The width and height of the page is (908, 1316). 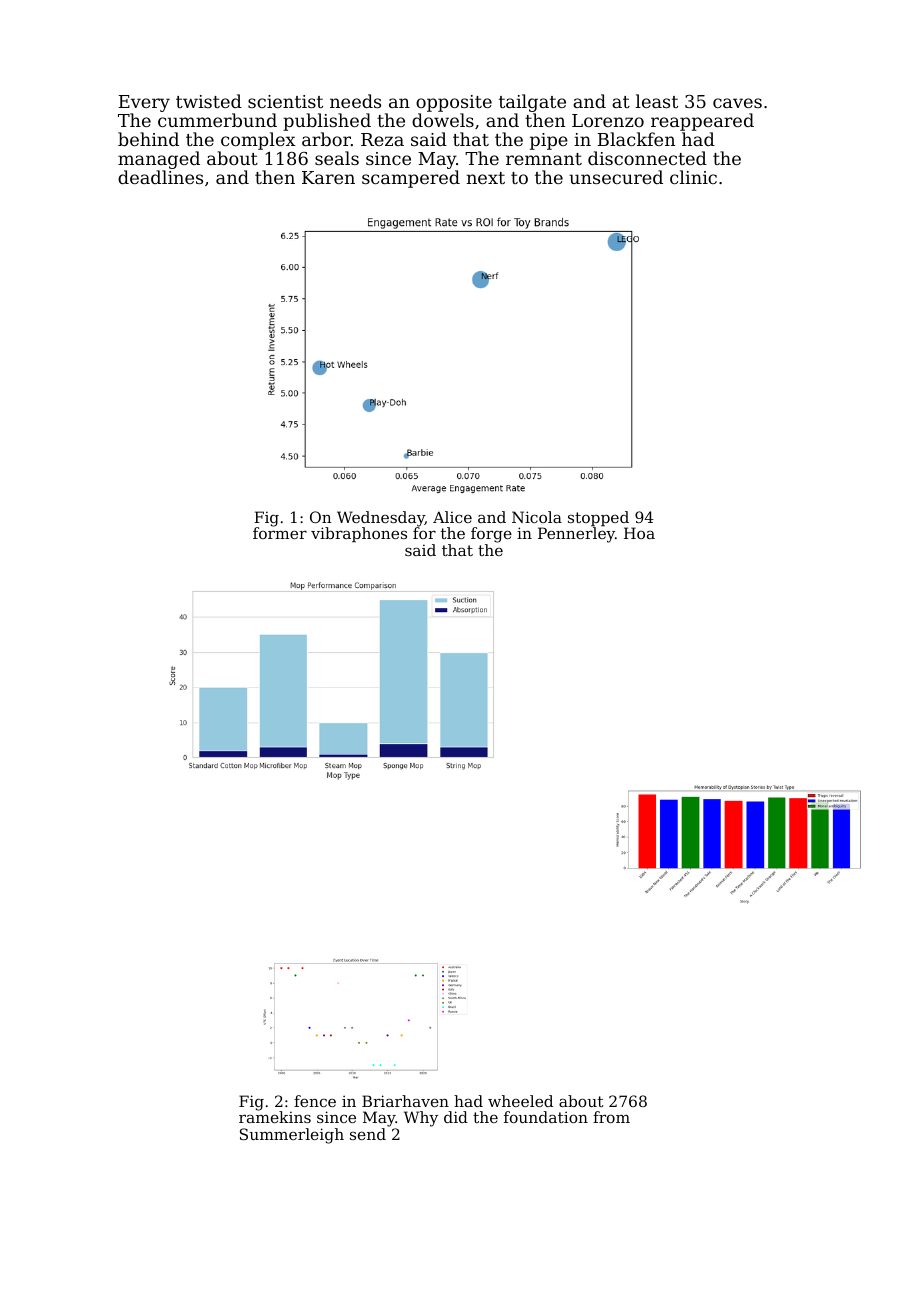 What do you see at coordinates (328, 177) in the page?
I see `Karen` at bounding box center [328, 177].
